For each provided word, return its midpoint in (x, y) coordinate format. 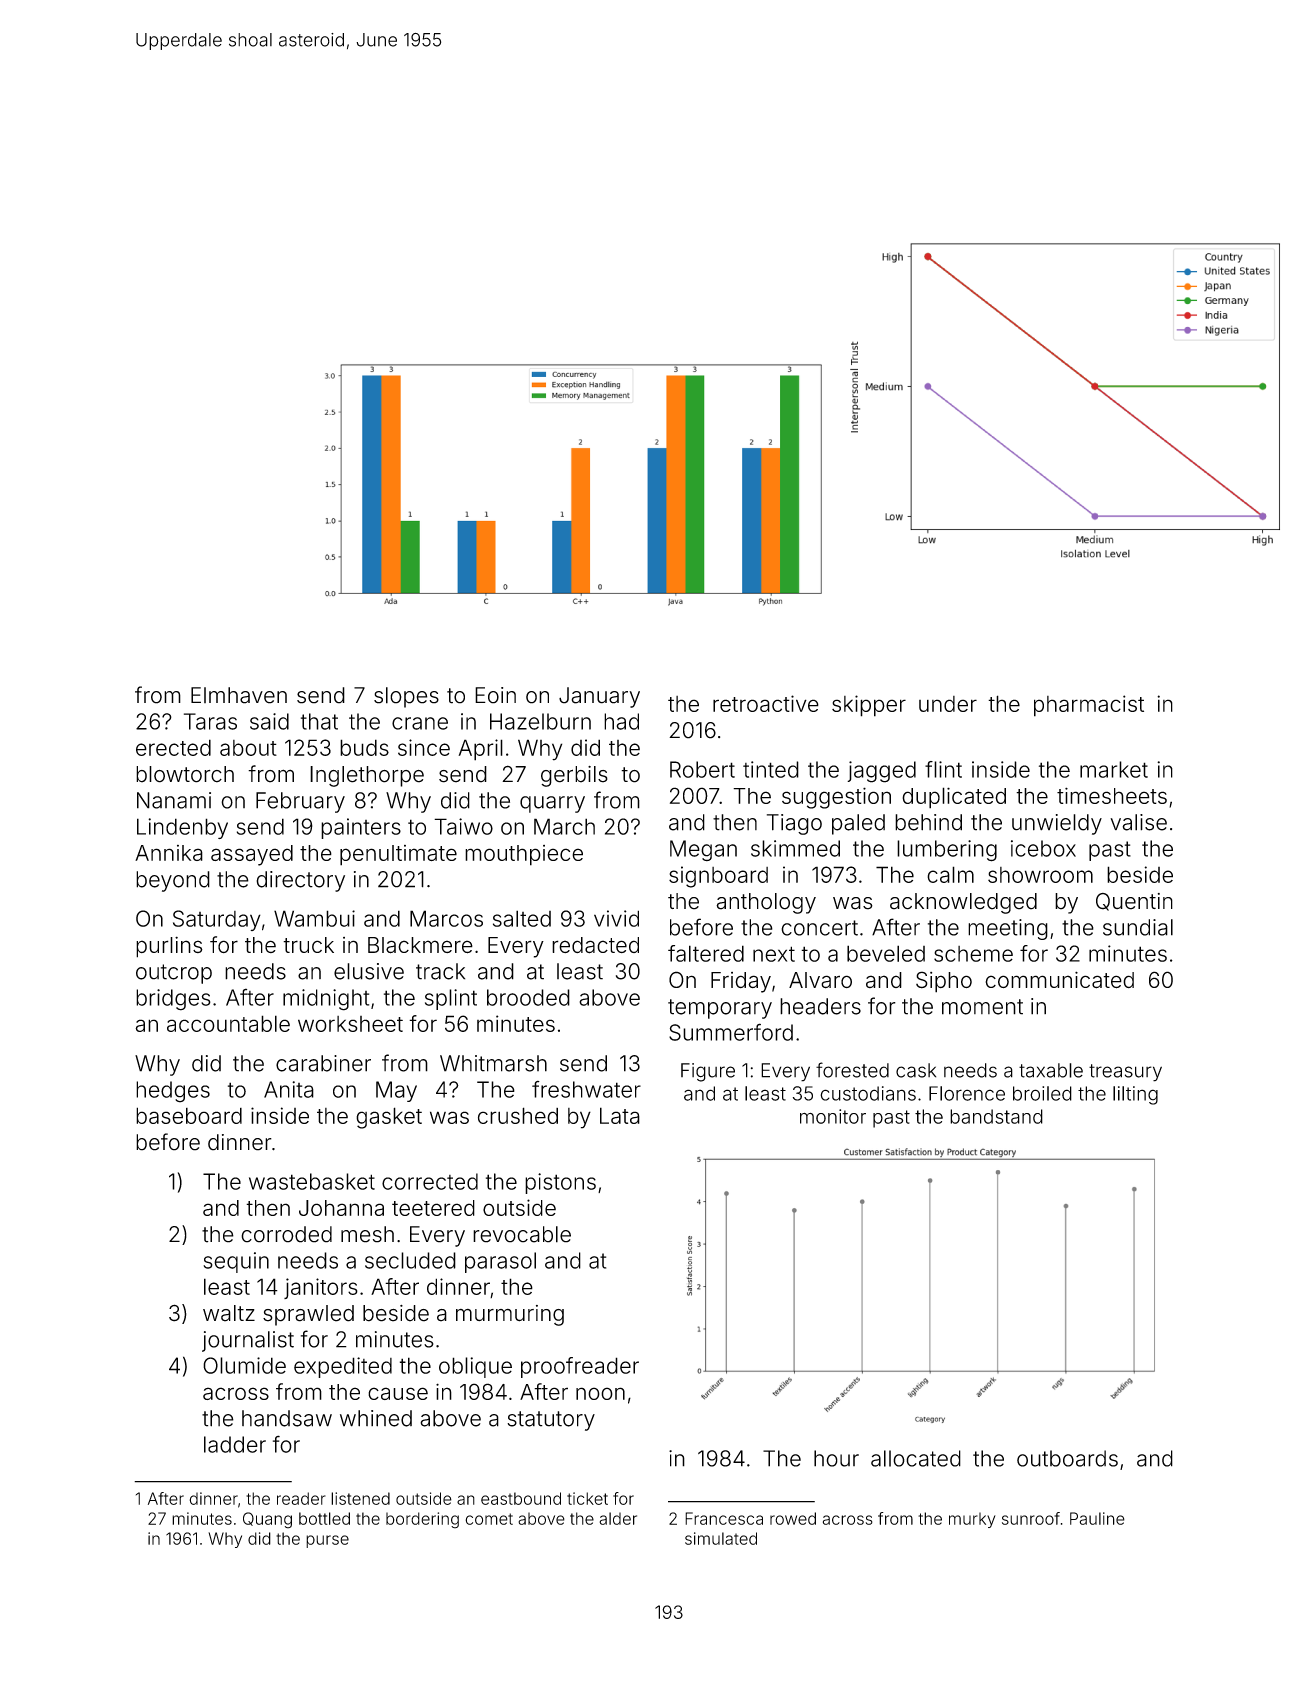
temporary (720, 1009)
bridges (173, 1000)
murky (972, 1520)
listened (360, 1498)
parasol (500, 1262)
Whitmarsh (493, 1063)
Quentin (1134, 902)
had (621, 721)
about (248, 748)
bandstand (996, 1116)
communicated (1059, 980)
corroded (286, 1234)
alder (618, 1518)
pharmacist (1089, 706)
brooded (528, 997)
